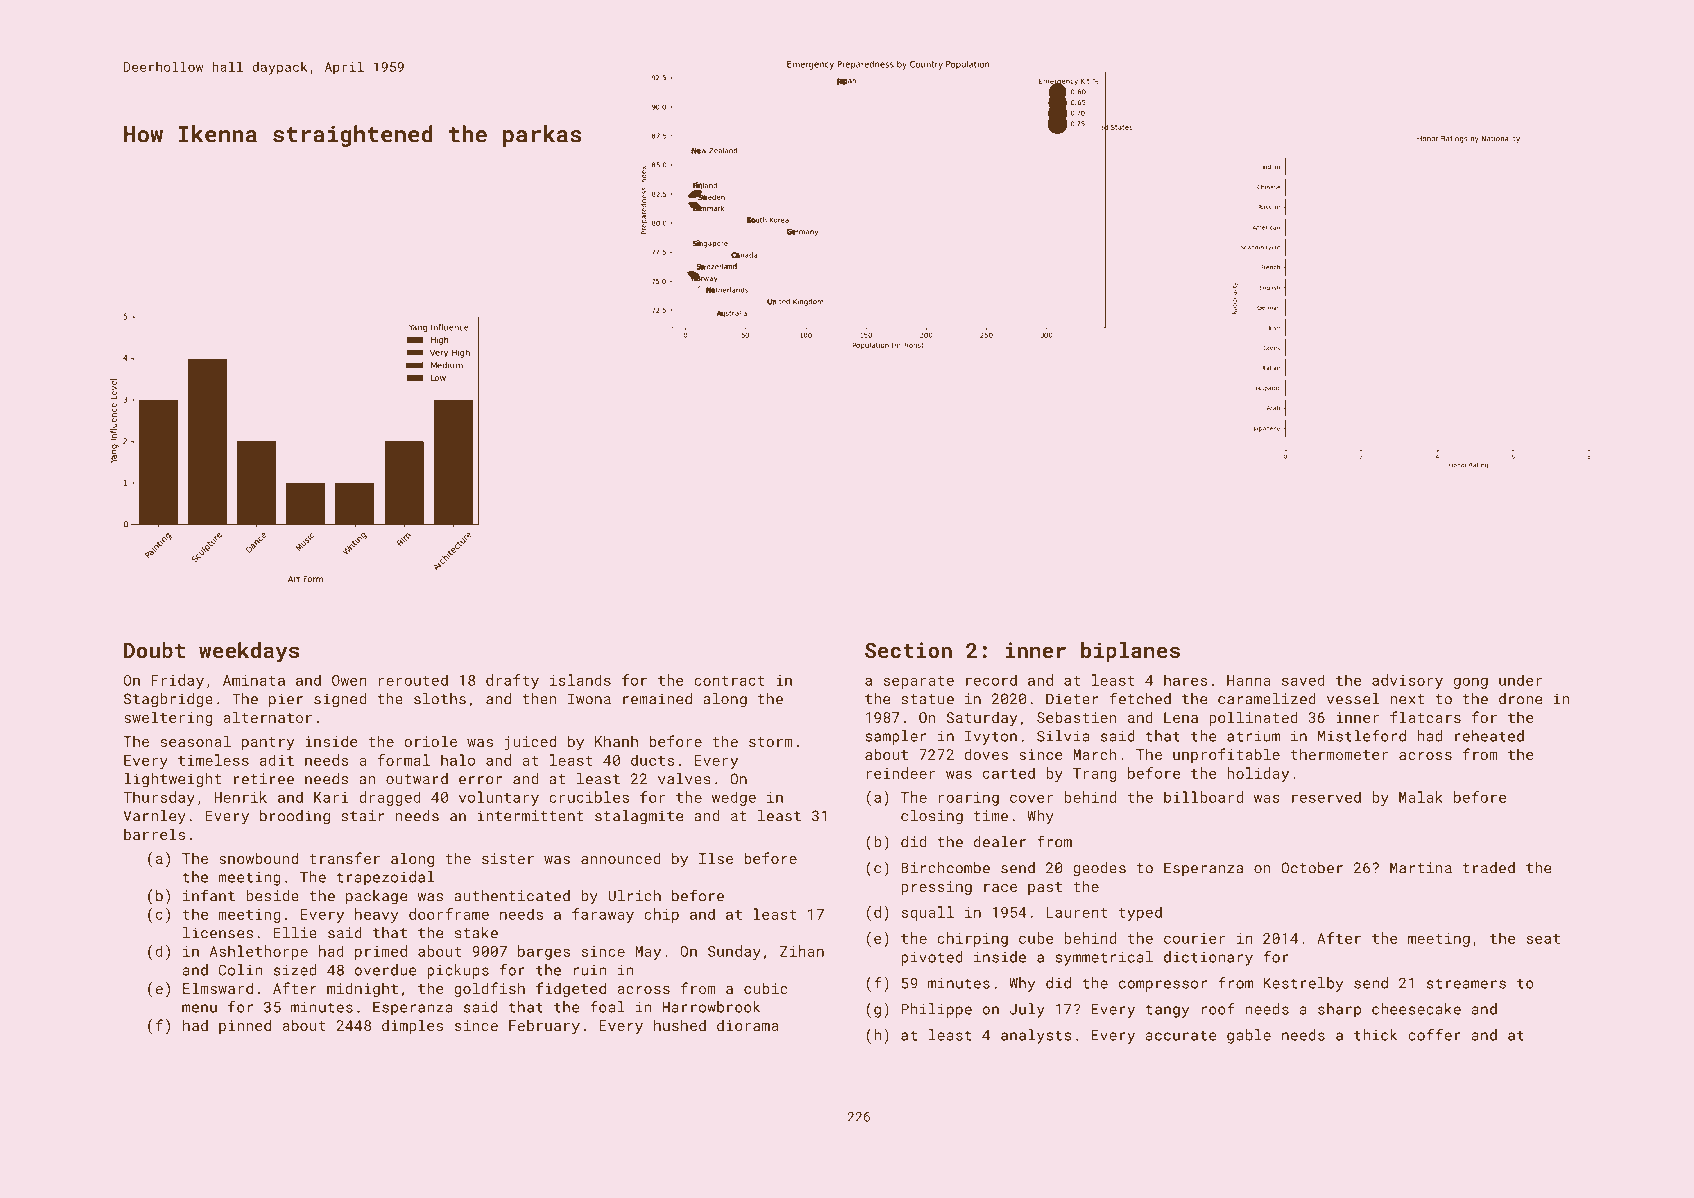 The height and width of the page is (1198, 1694). I want to click on weekdays, so click(249, 652).
